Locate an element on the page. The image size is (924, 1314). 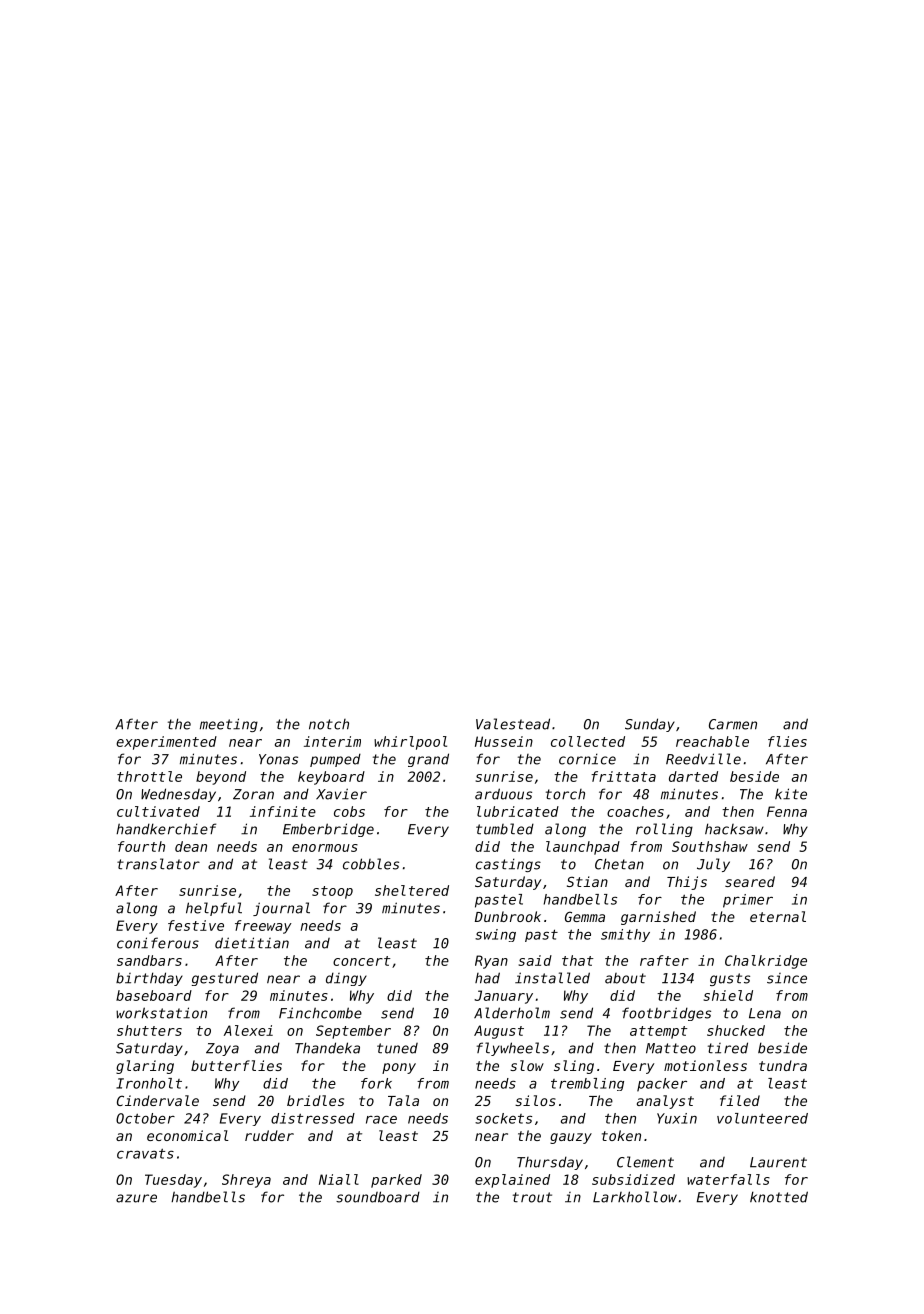
filed is located at coordinates (740, 1100).
